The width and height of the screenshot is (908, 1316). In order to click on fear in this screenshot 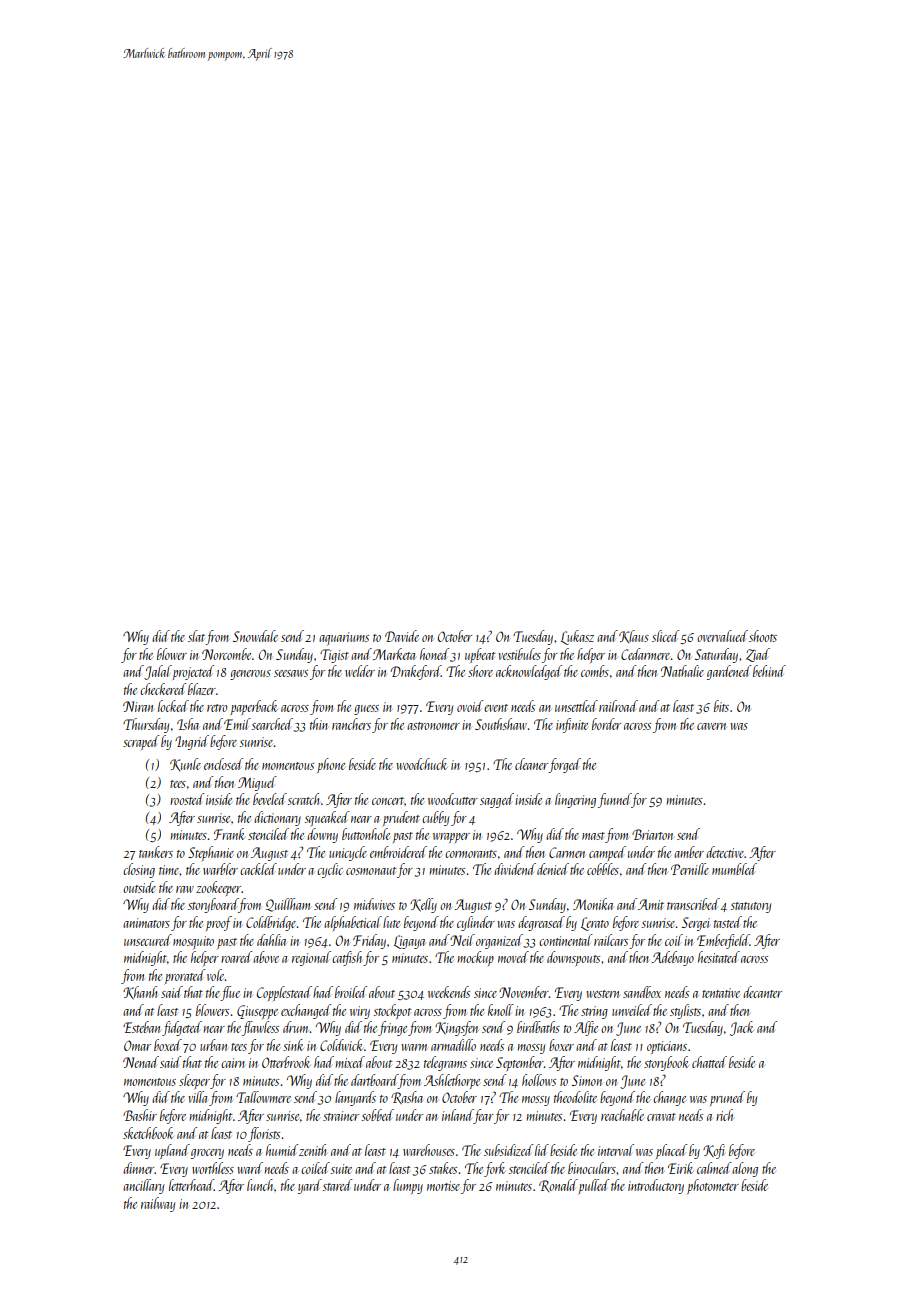, I will do `click(484, 1116)`.
